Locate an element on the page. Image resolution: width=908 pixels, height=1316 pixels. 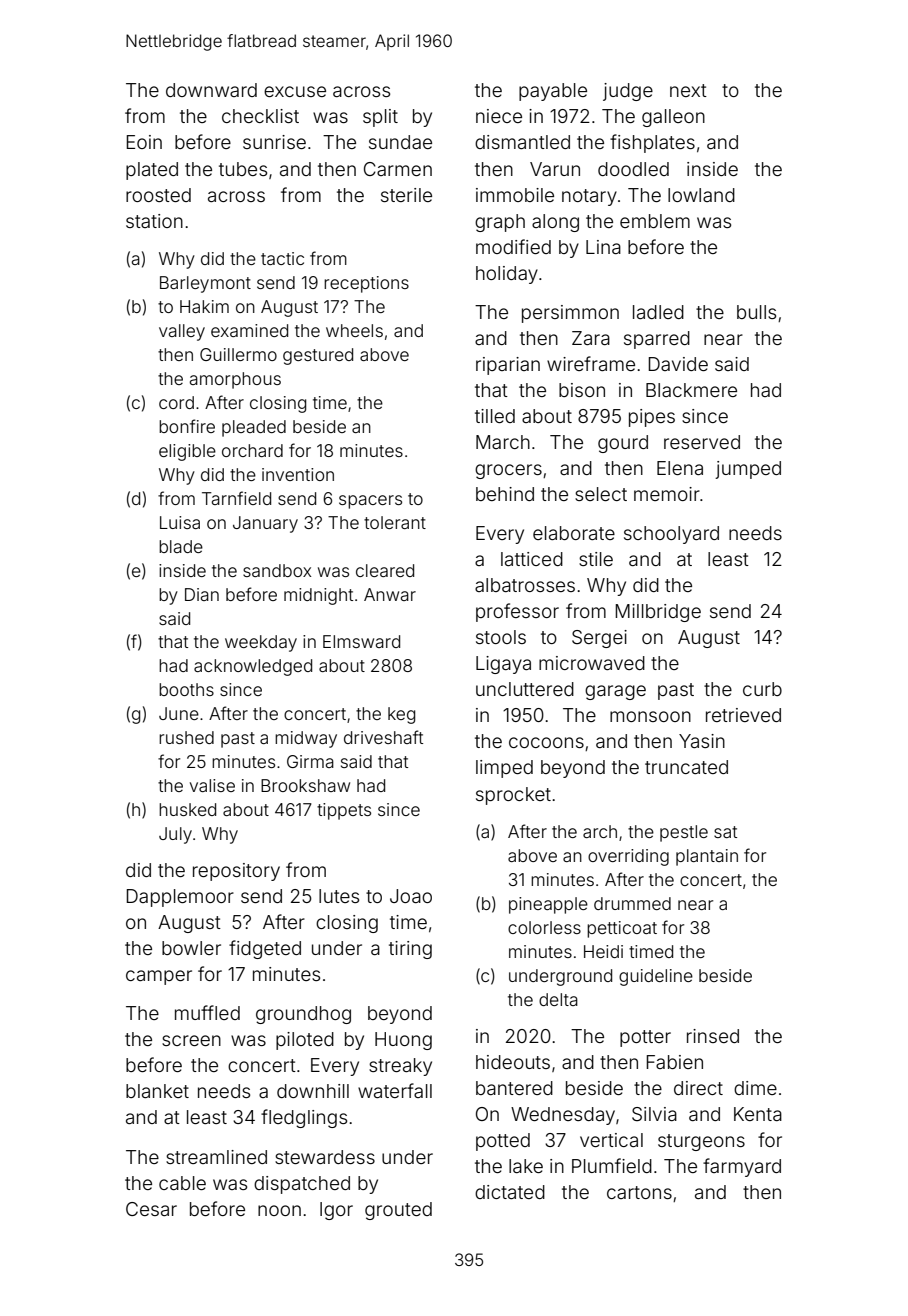
downhill is located at coordinates (313, 1091).
